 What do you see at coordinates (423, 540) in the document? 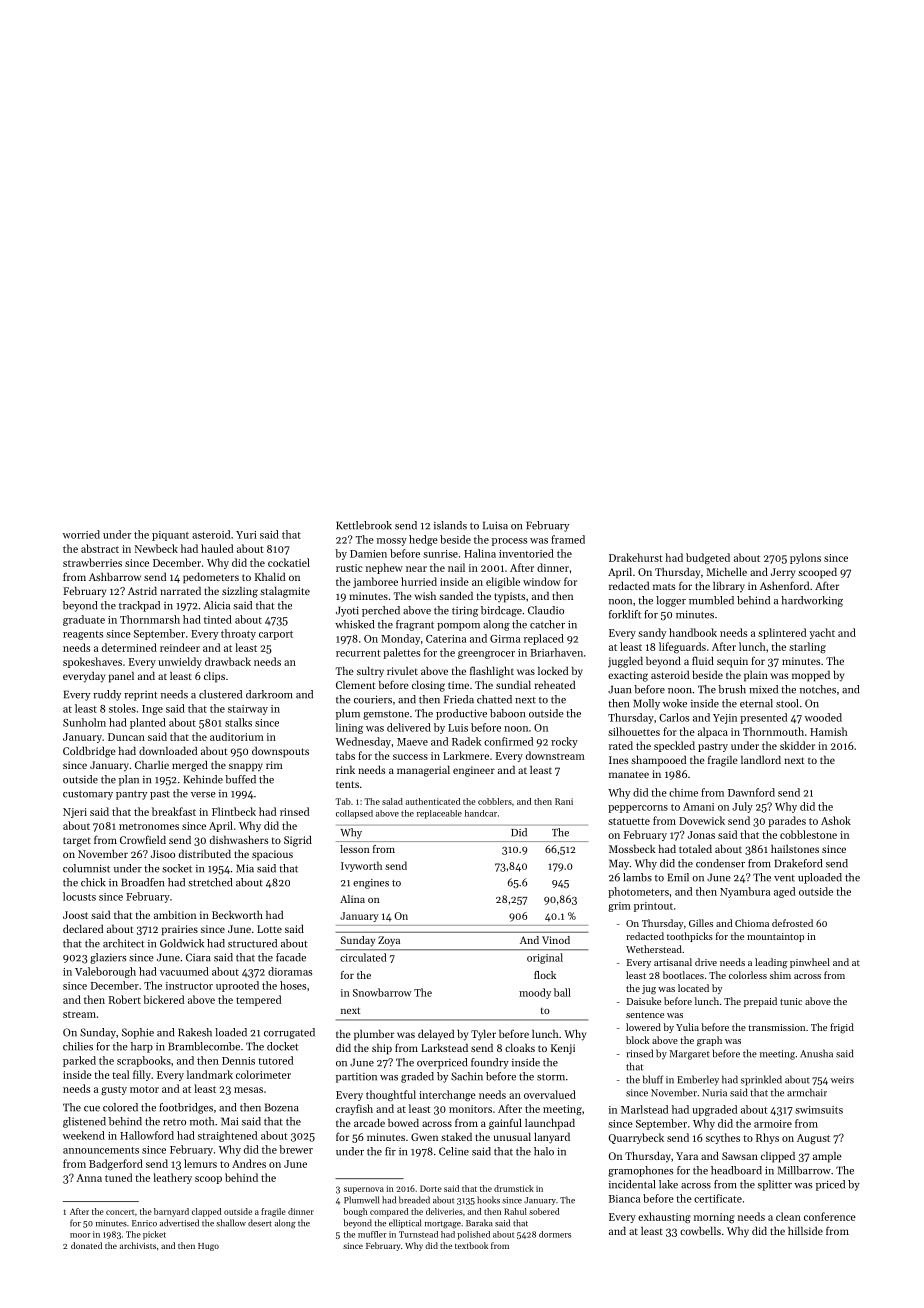
I see `hedge` at bounding box center [423, 540].
